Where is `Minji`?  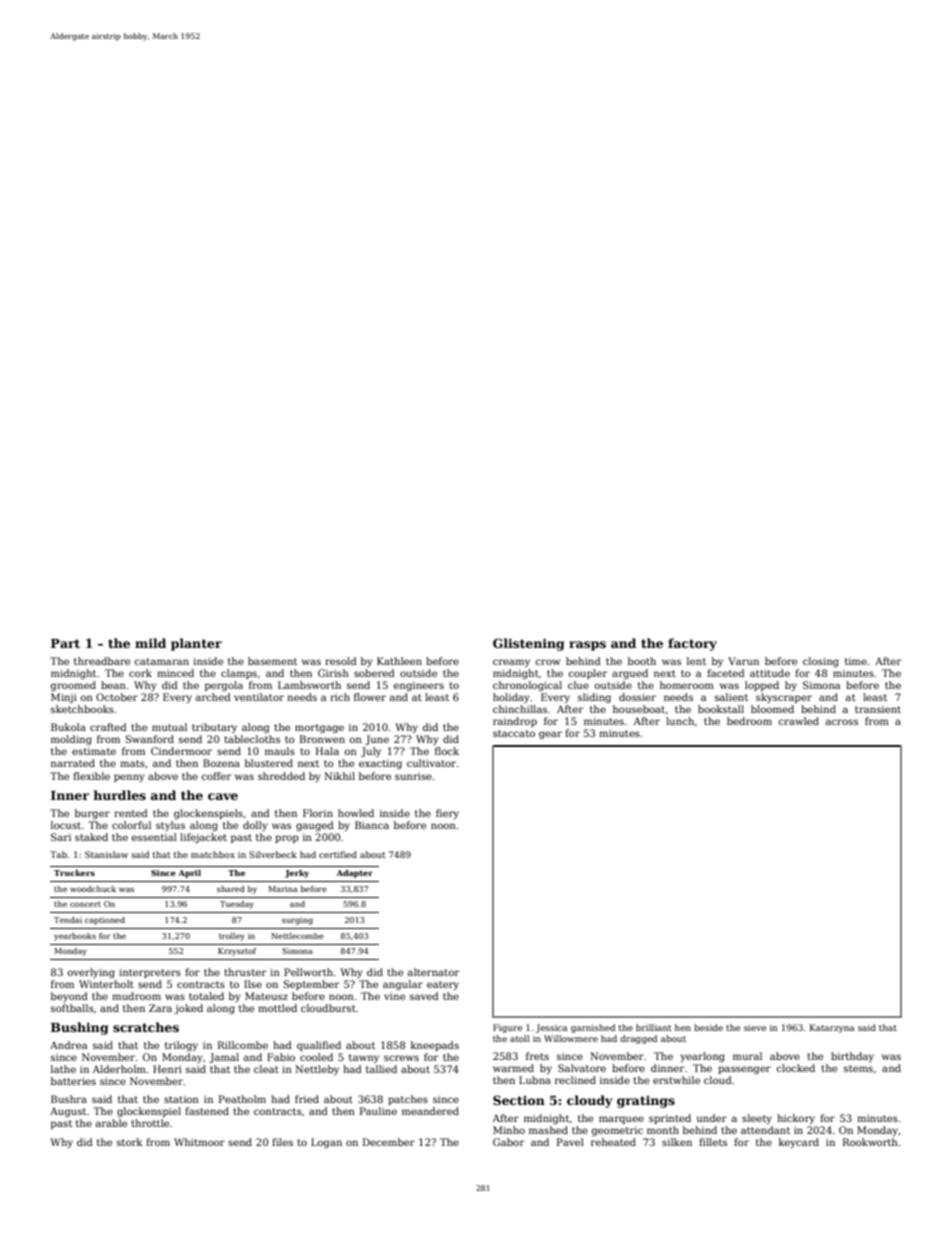
Minji is located at coordinates (64, 698).
